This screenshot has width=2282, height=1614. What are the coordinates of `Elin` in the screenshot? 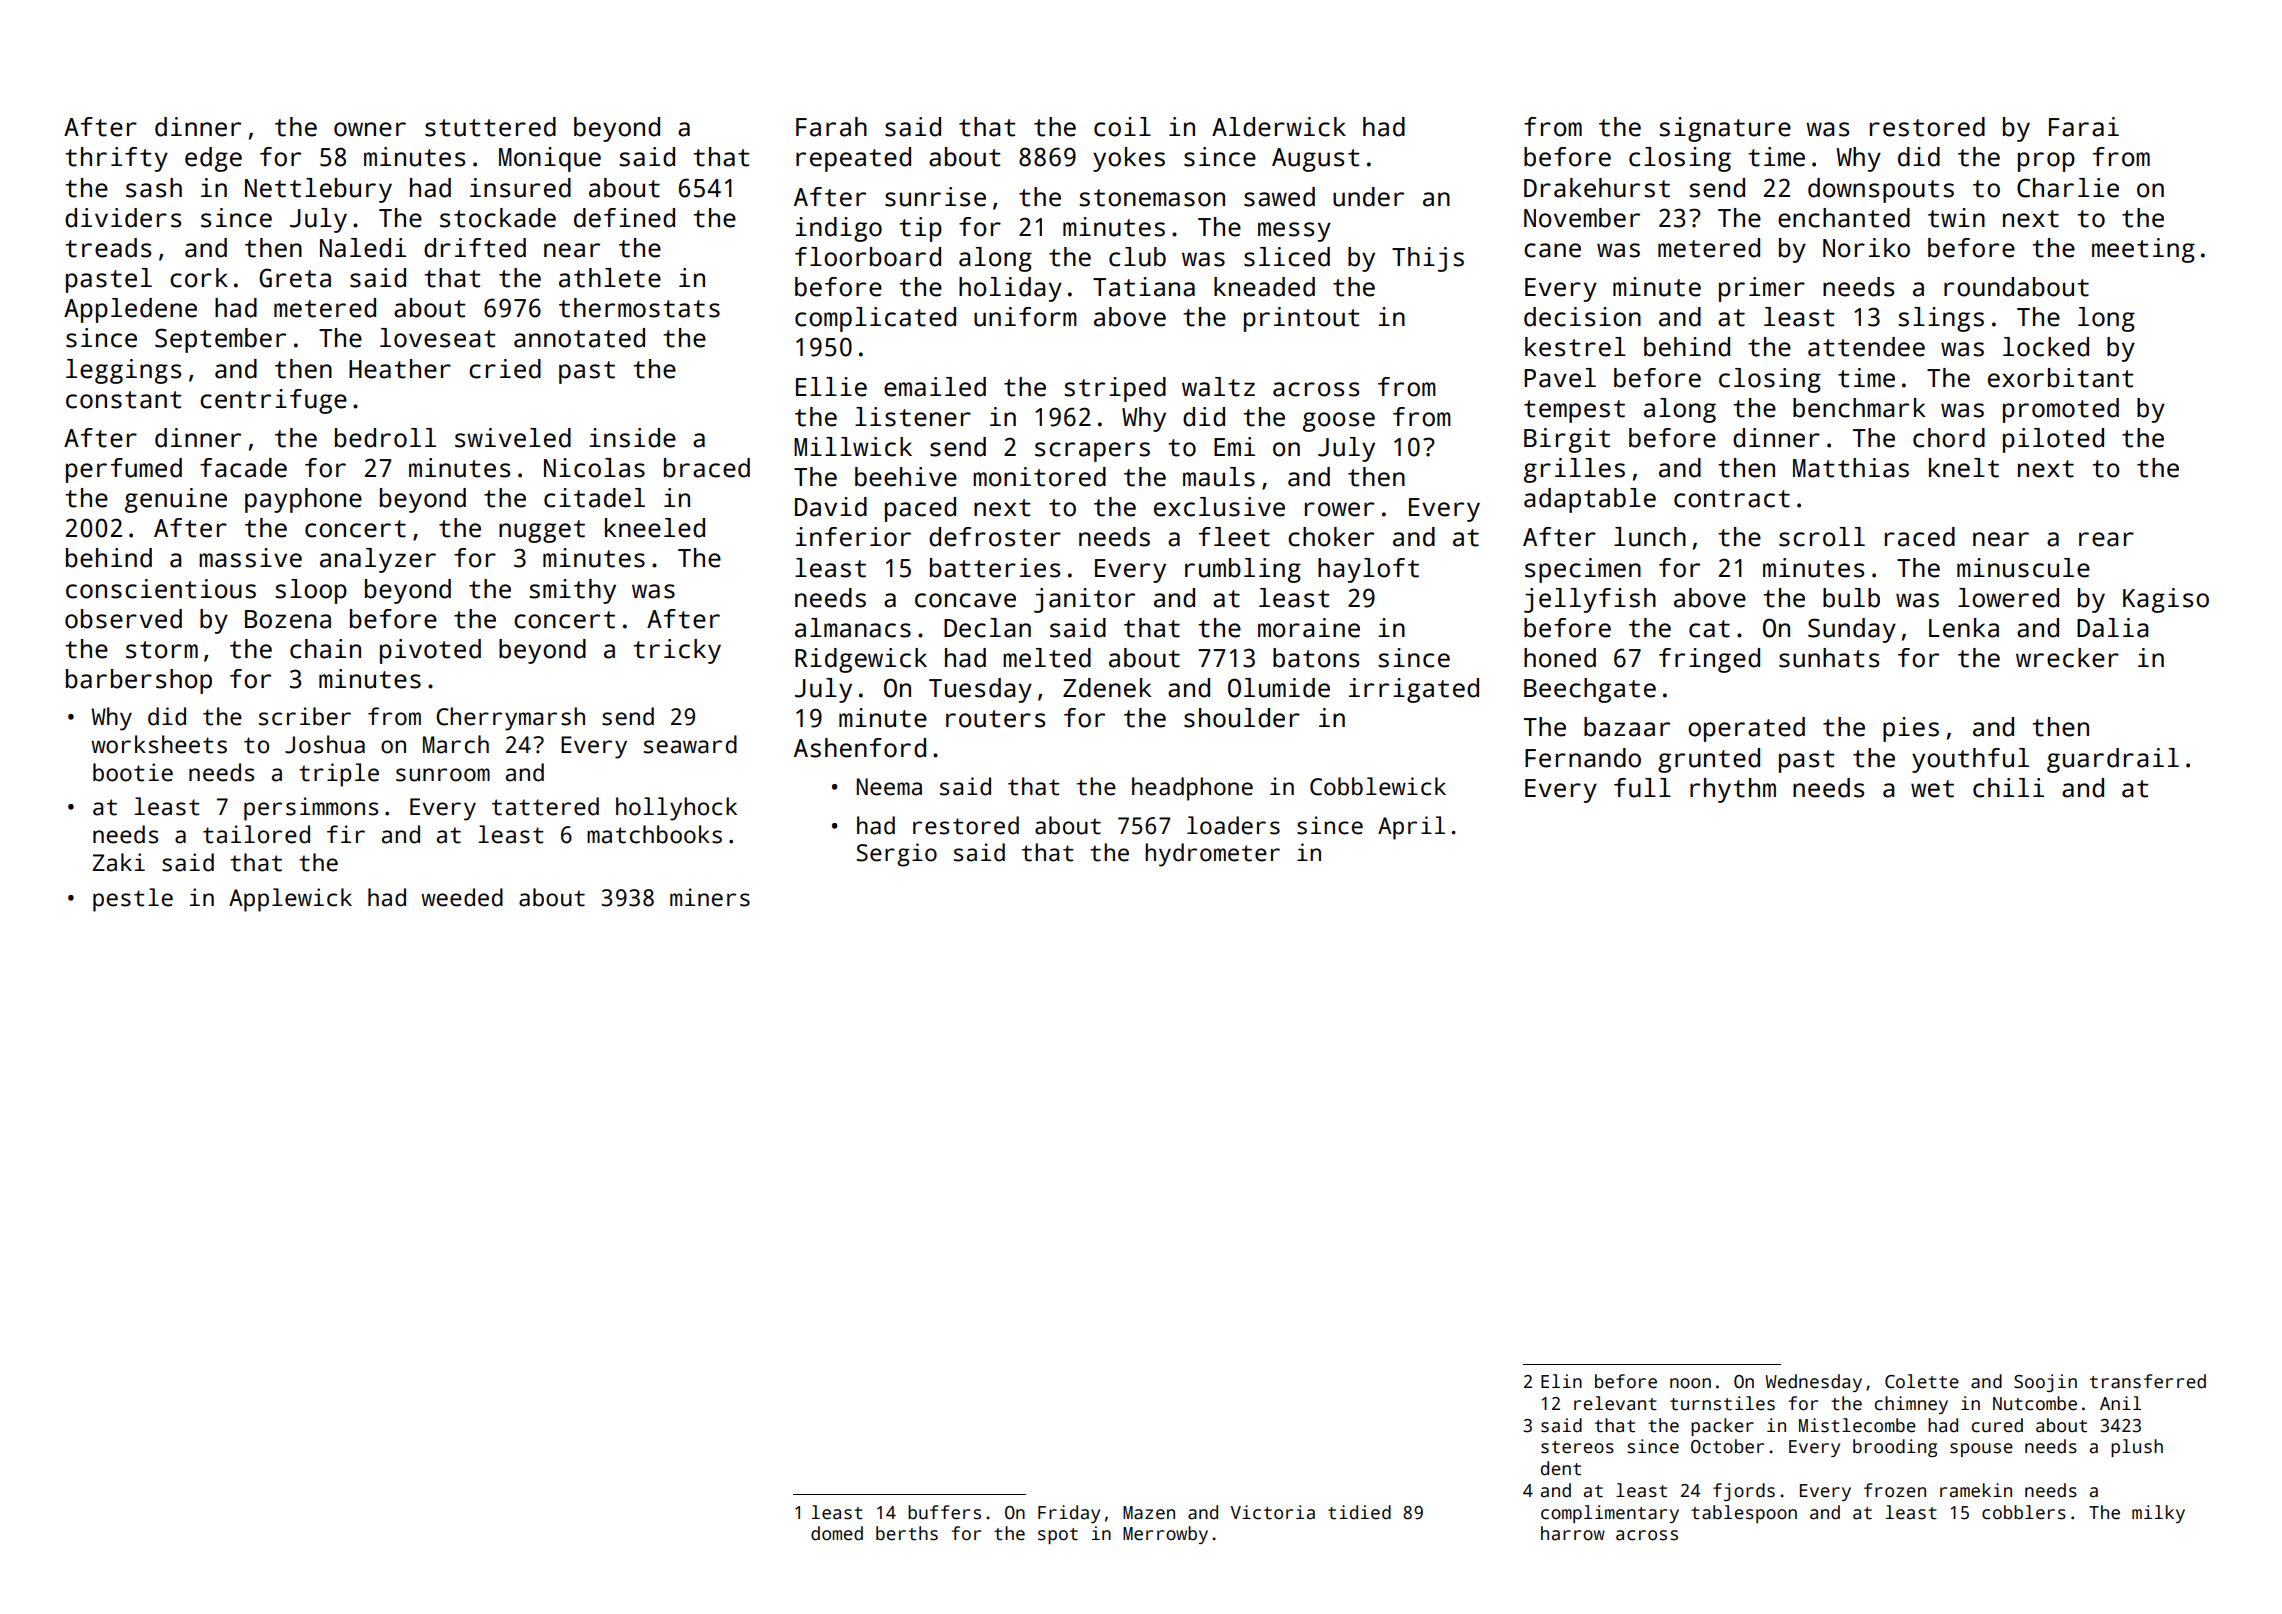 It's located at (1561, 1381).
